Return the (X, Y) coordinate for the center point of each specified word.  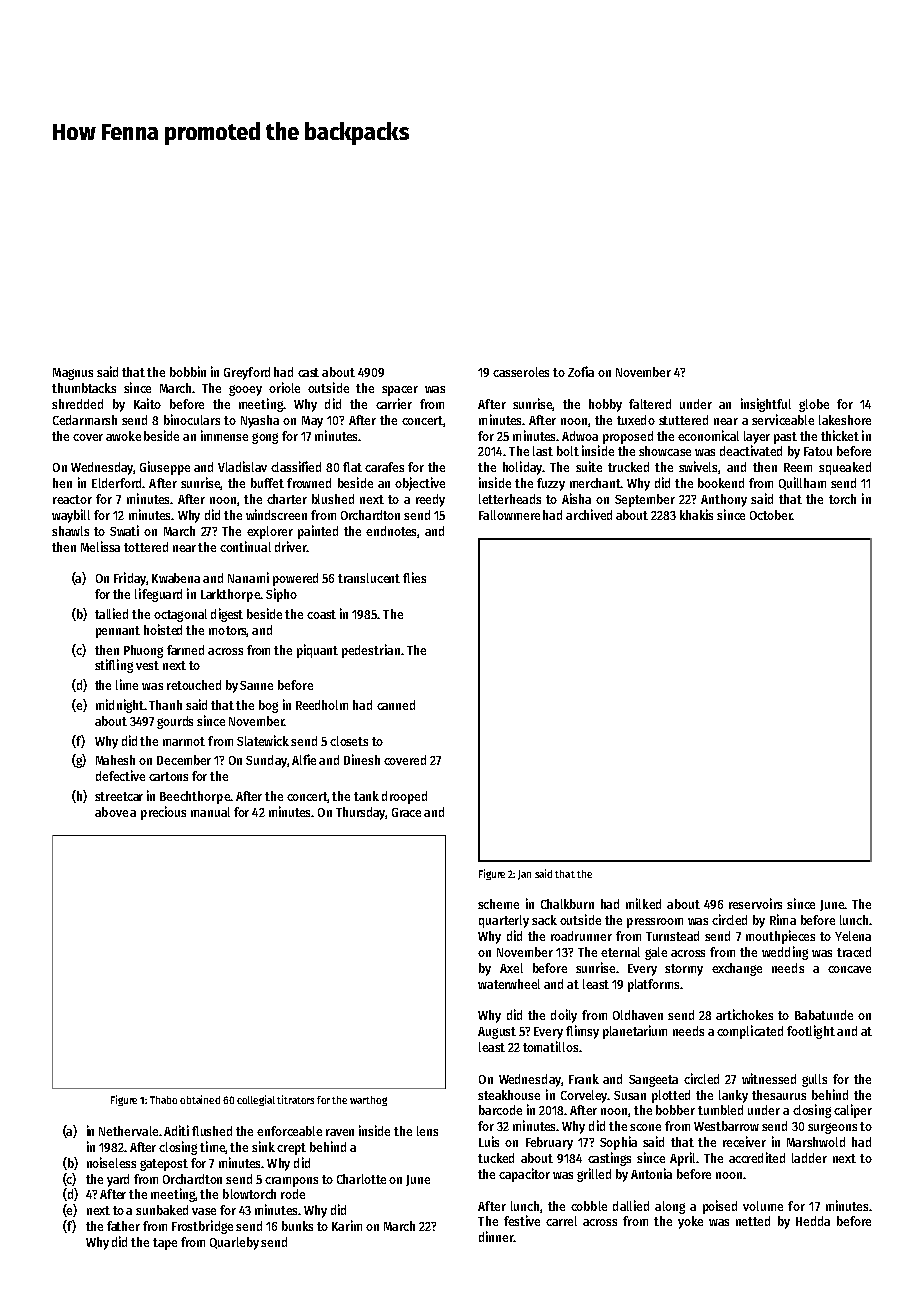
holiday (522, 468)
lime (127, 684)
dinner (496, 1236)
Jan (524, 875)
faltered (650, 404)
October (771, 515)
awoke (123, 436)
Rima (783, 919)
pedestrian (371, 651)
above (111, 812)
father (123, 1226)
